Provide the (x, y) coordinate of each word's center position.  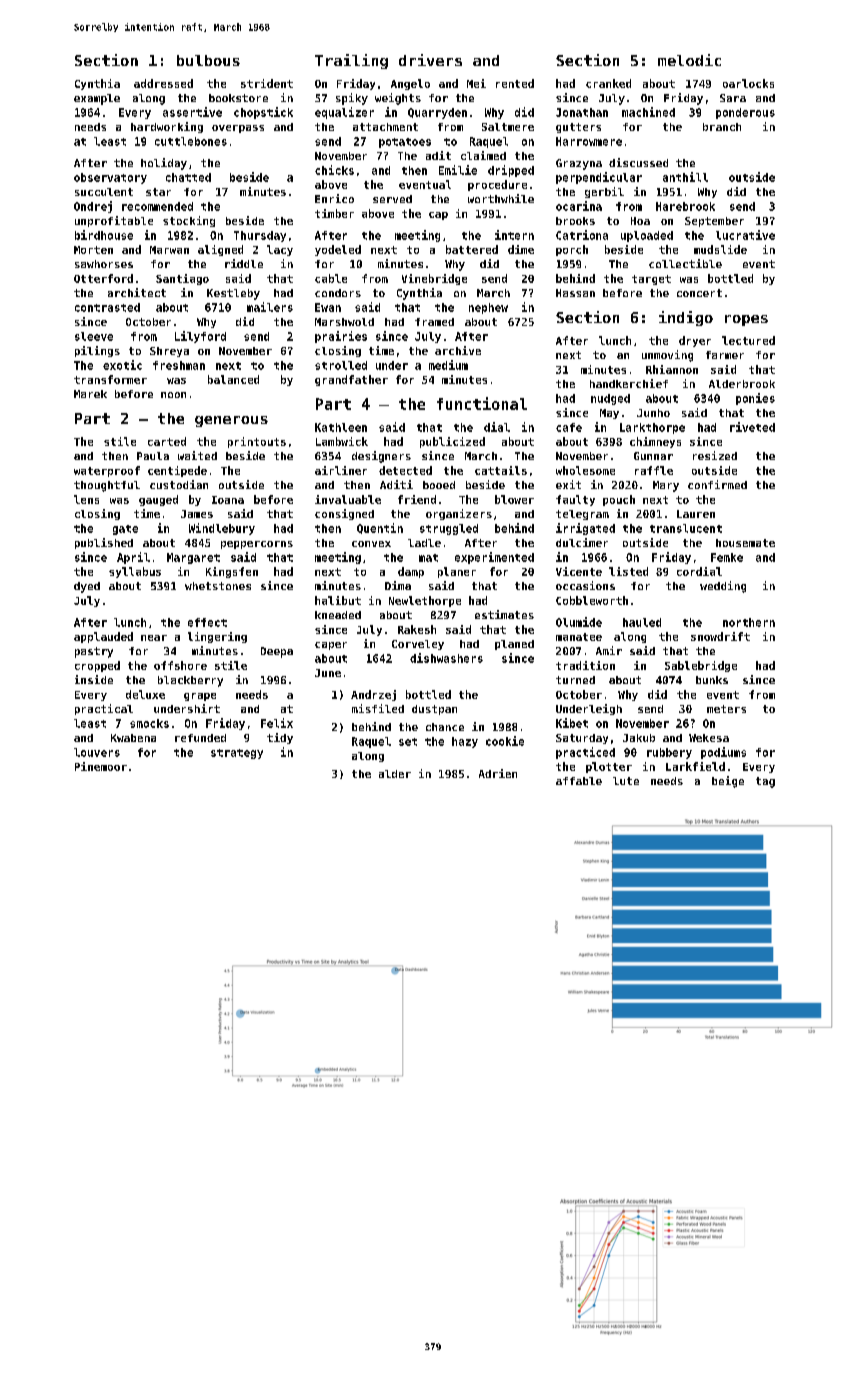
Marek (90, 394)
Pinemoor (101, 766)
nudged (610, 399)
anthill (685, 177)
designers (381, 457)
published (104, 543)
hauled (642, 622)
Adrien (498, 773)
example (97, 99)
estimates (504, 614)
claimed (483, 155)
